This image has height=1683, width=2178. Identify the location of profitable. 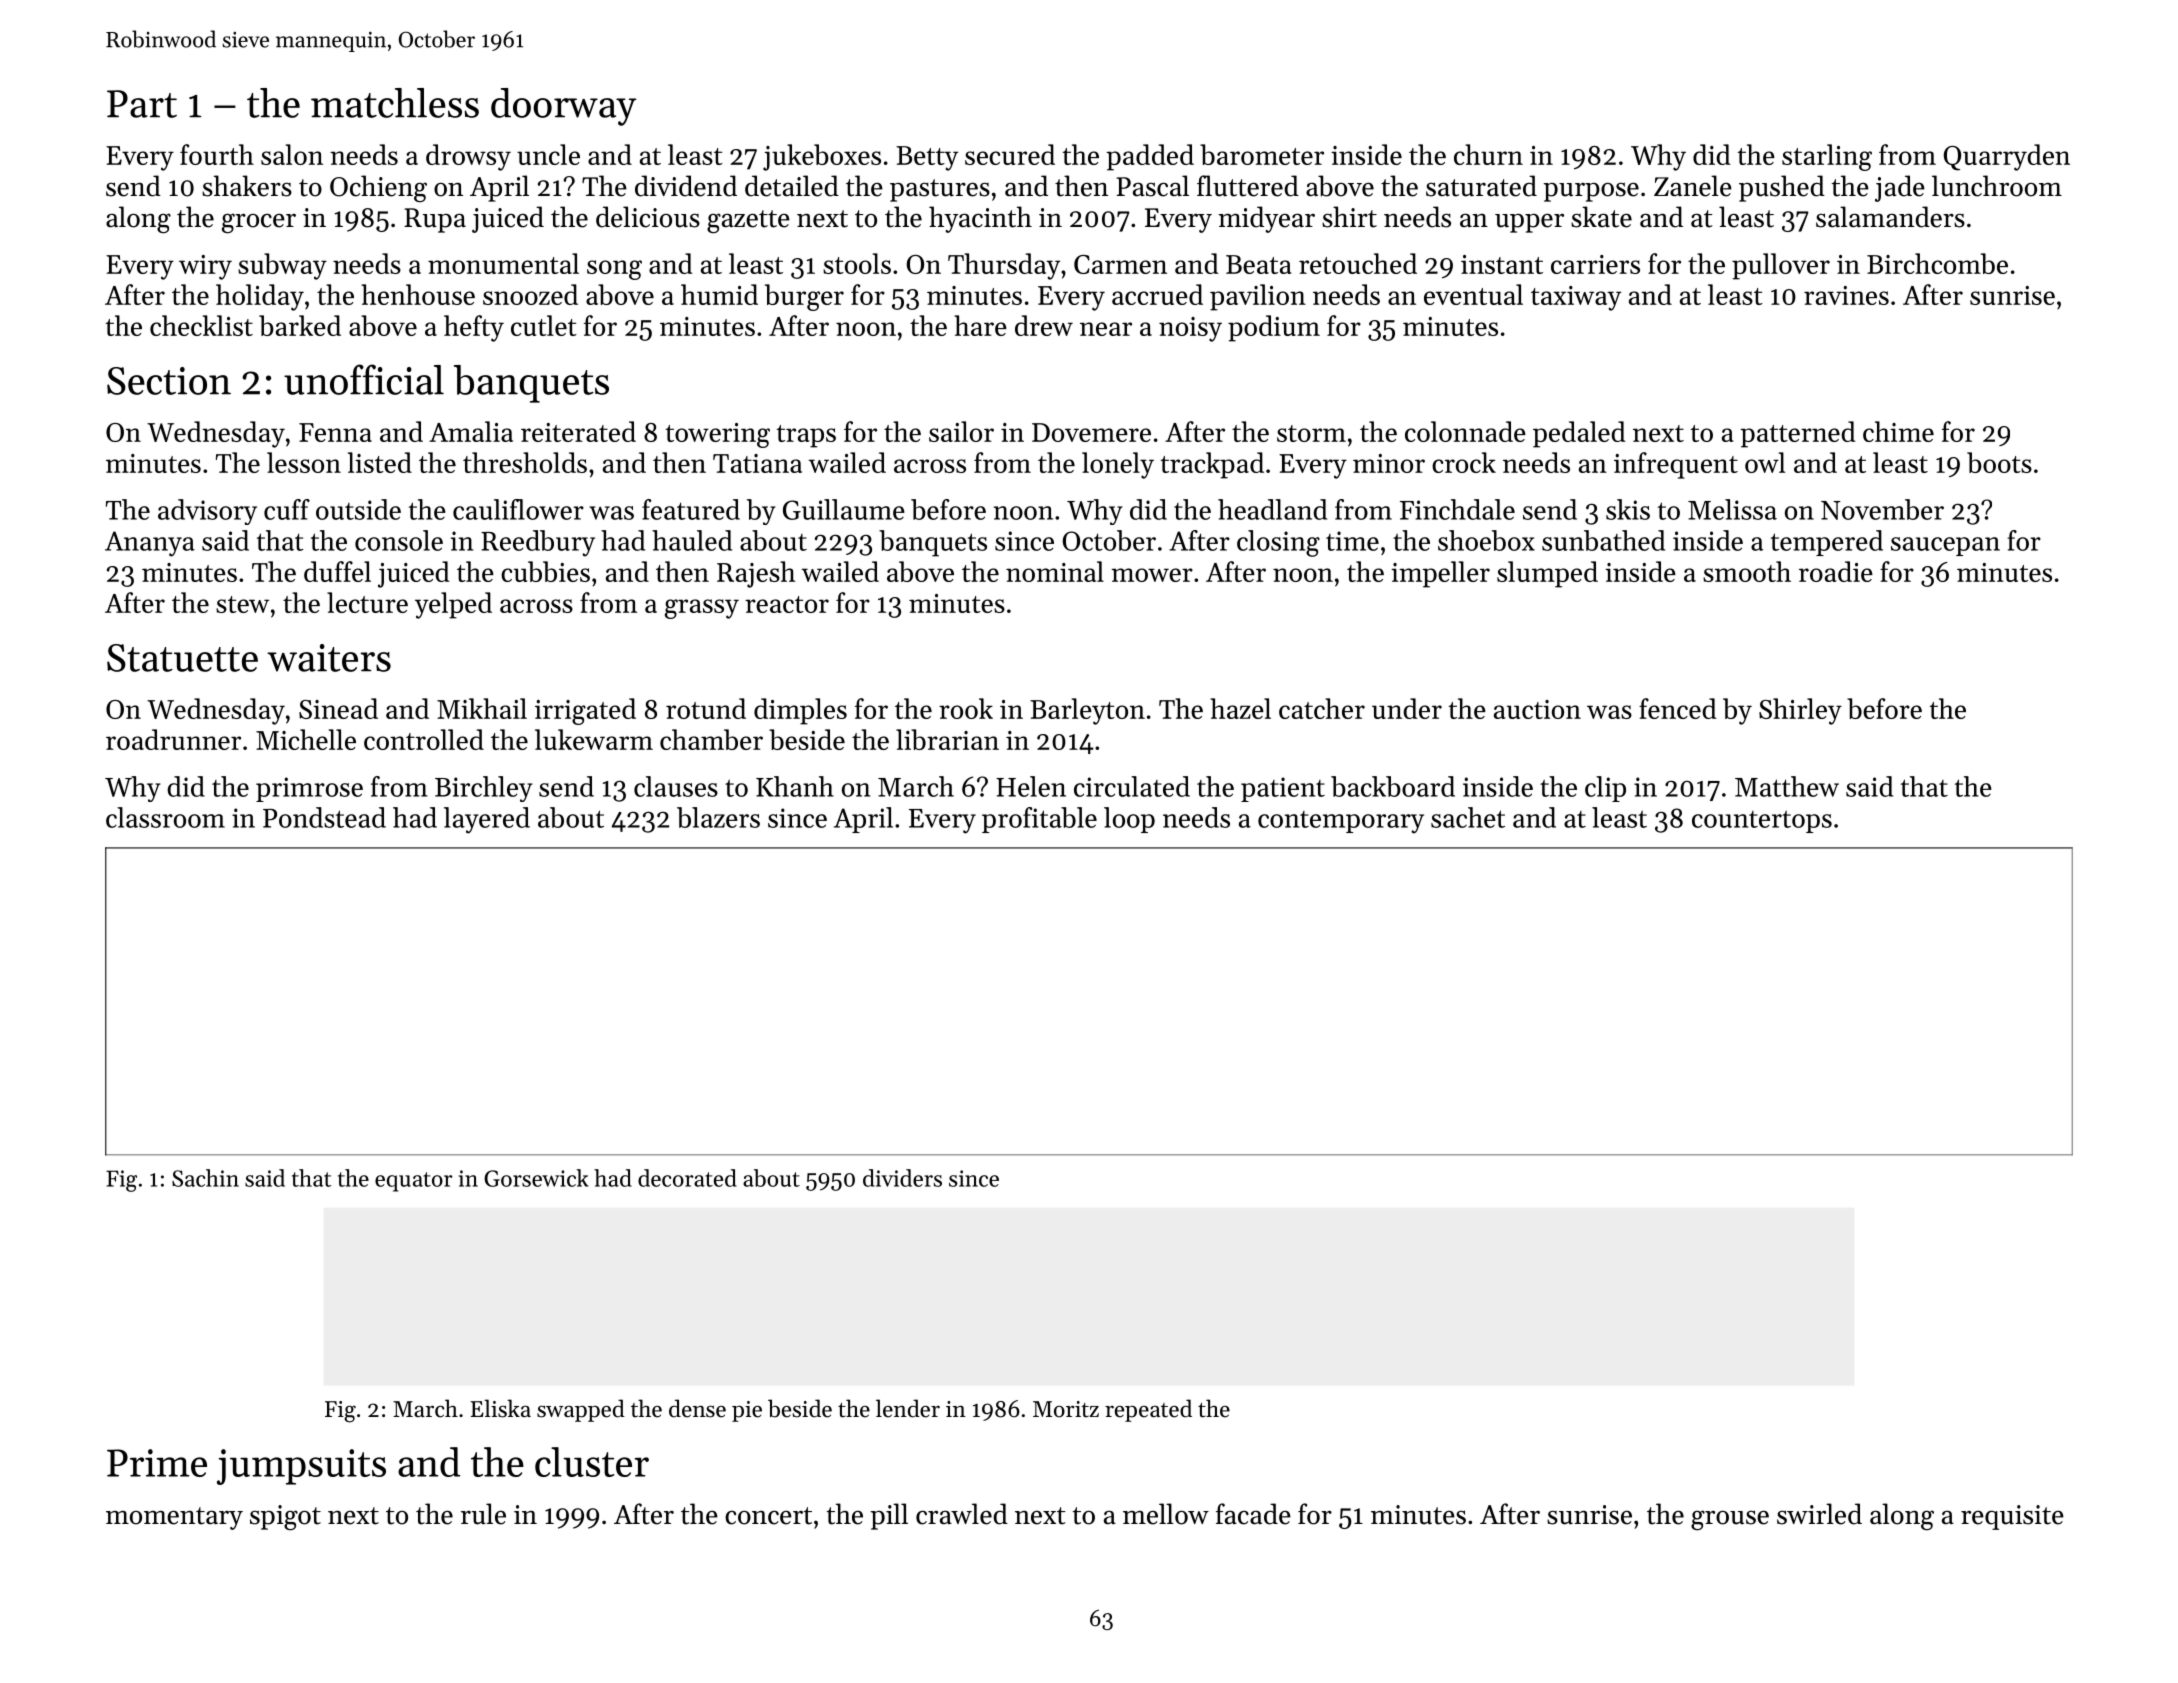
(1039, 820).
